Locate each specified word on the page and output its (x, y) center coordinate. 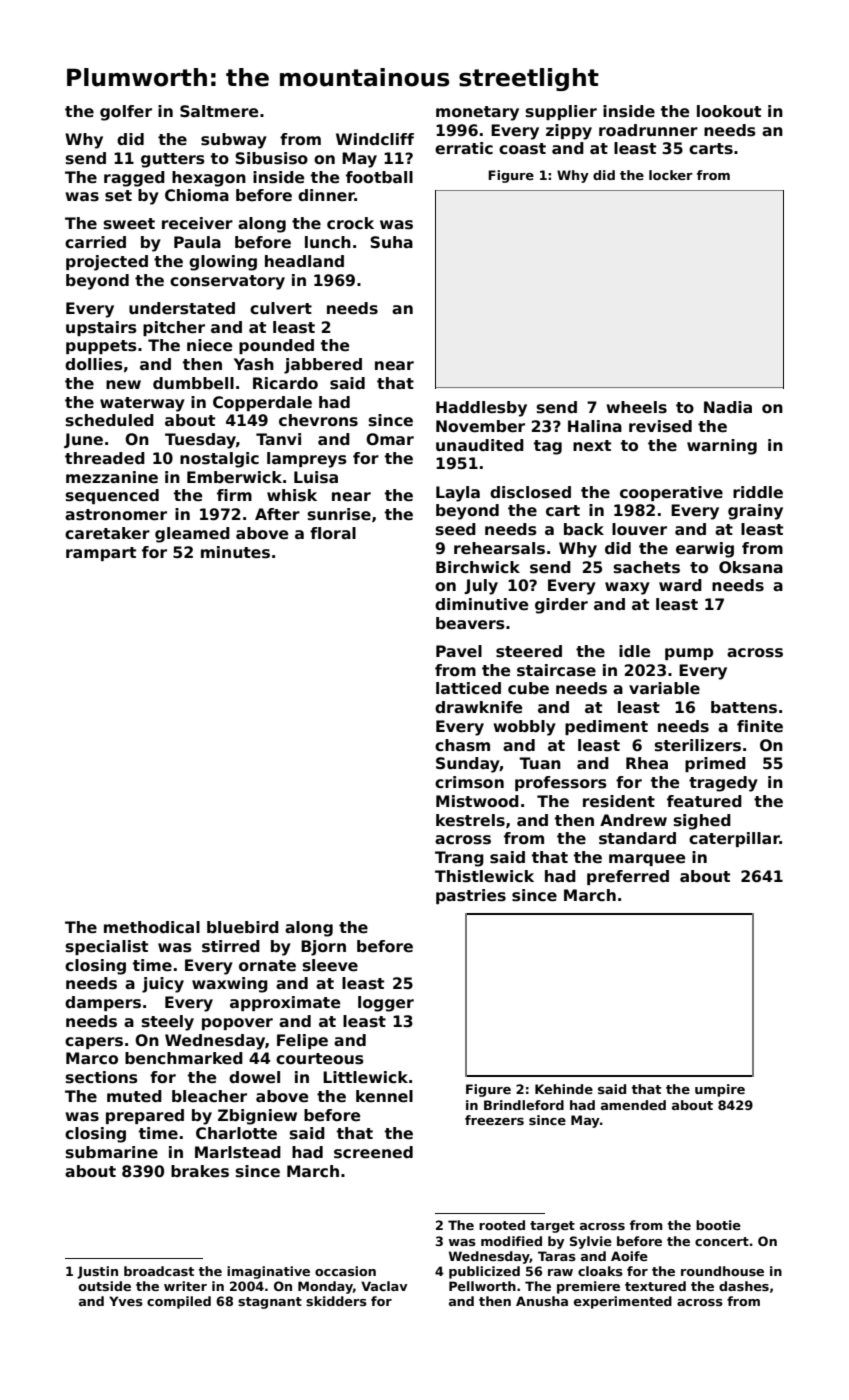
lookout (729, 111)
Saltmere (219, 111)
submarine (112, 1152)
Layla (458, 494)
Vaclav (384, 1286)
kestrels (470, 820)
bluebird (243, 927)
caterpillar (734, 839)
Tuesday (200, 441)
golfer (126, 113)
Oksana (751, 567)
